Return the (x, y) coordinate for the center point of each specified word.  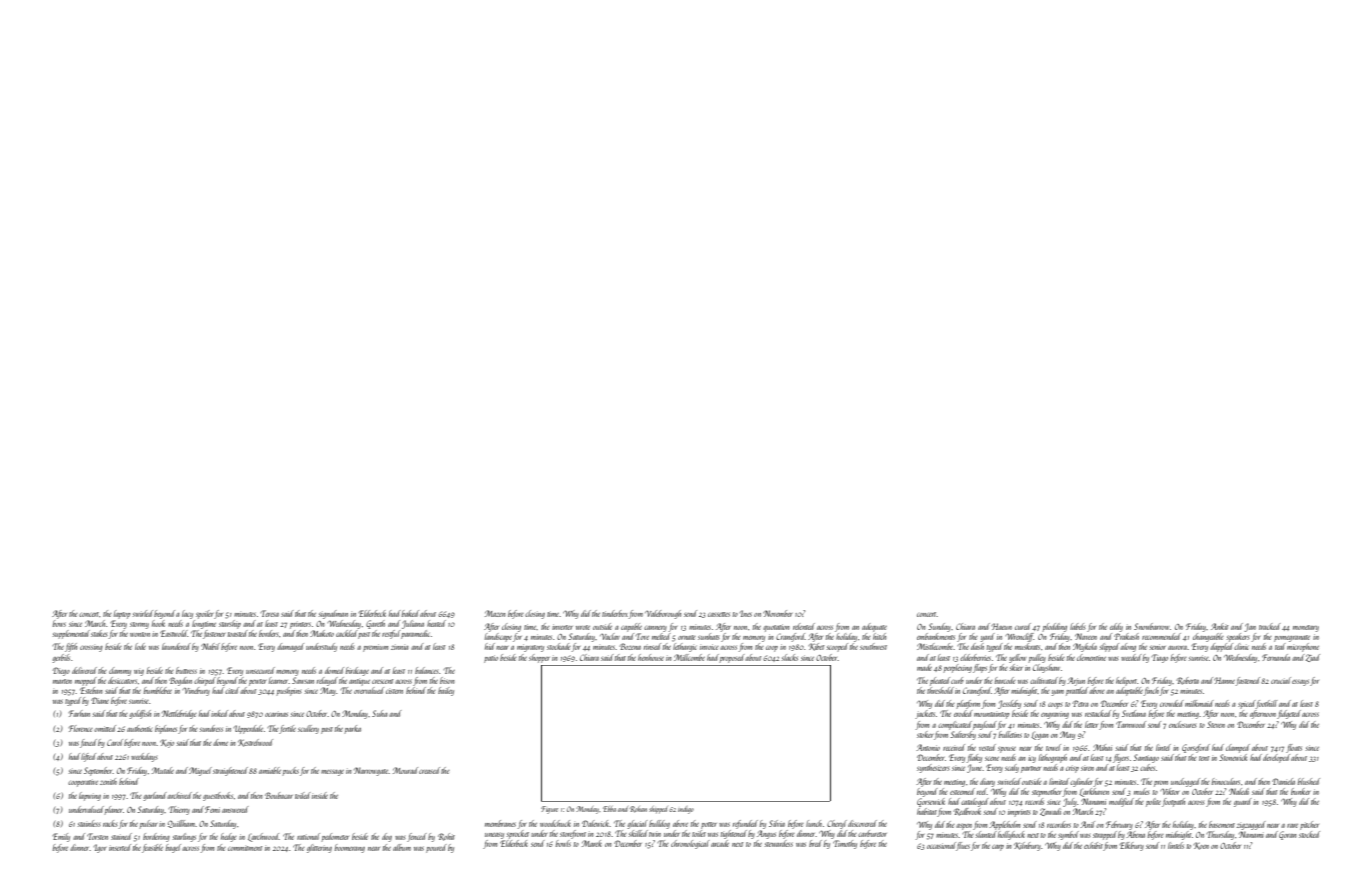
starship (230, 624)
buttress (186, 670)
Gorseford (1196, 748)
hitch (879, 636)
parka (352, 729)
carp (998, 848)
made (924, 667)
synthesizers (933, 768)
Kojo (167, 743)
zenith (108, 781)
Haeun (1001, 626)
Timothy (845, 844)
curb (957, 680)
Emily (61, 837)
